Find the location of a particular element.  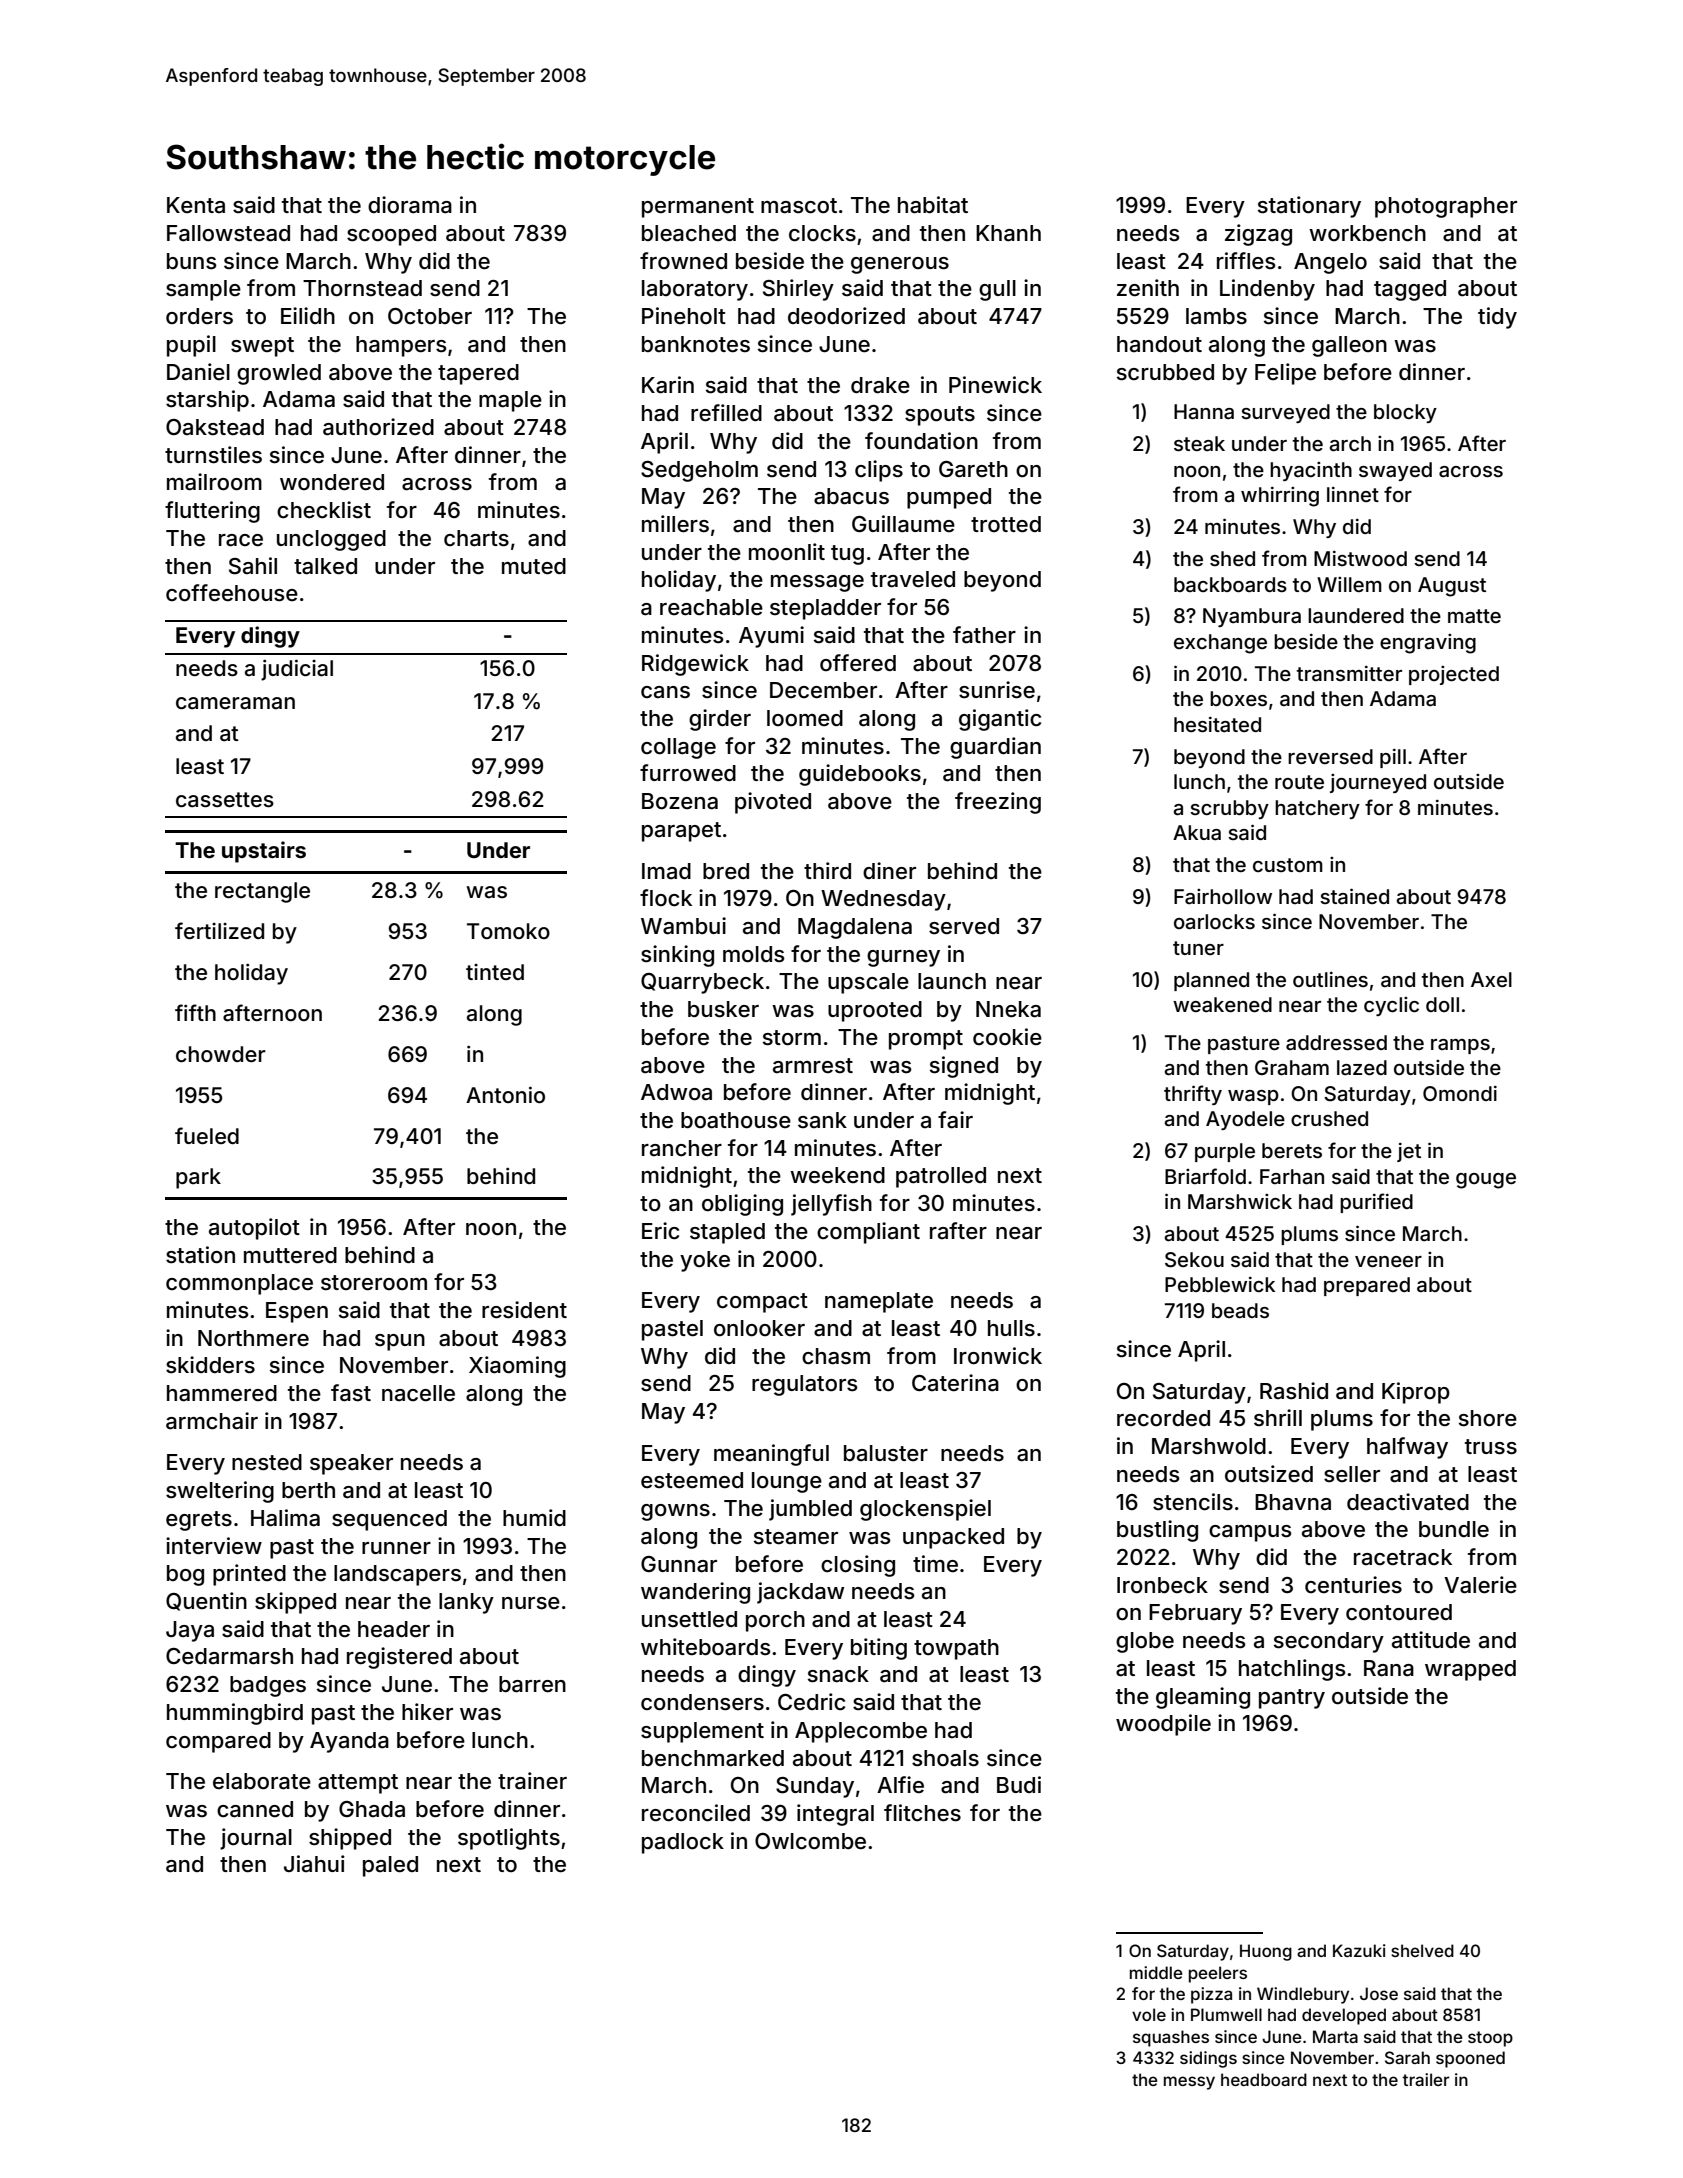

Ayanda is located at coordinates (349, 1742).
